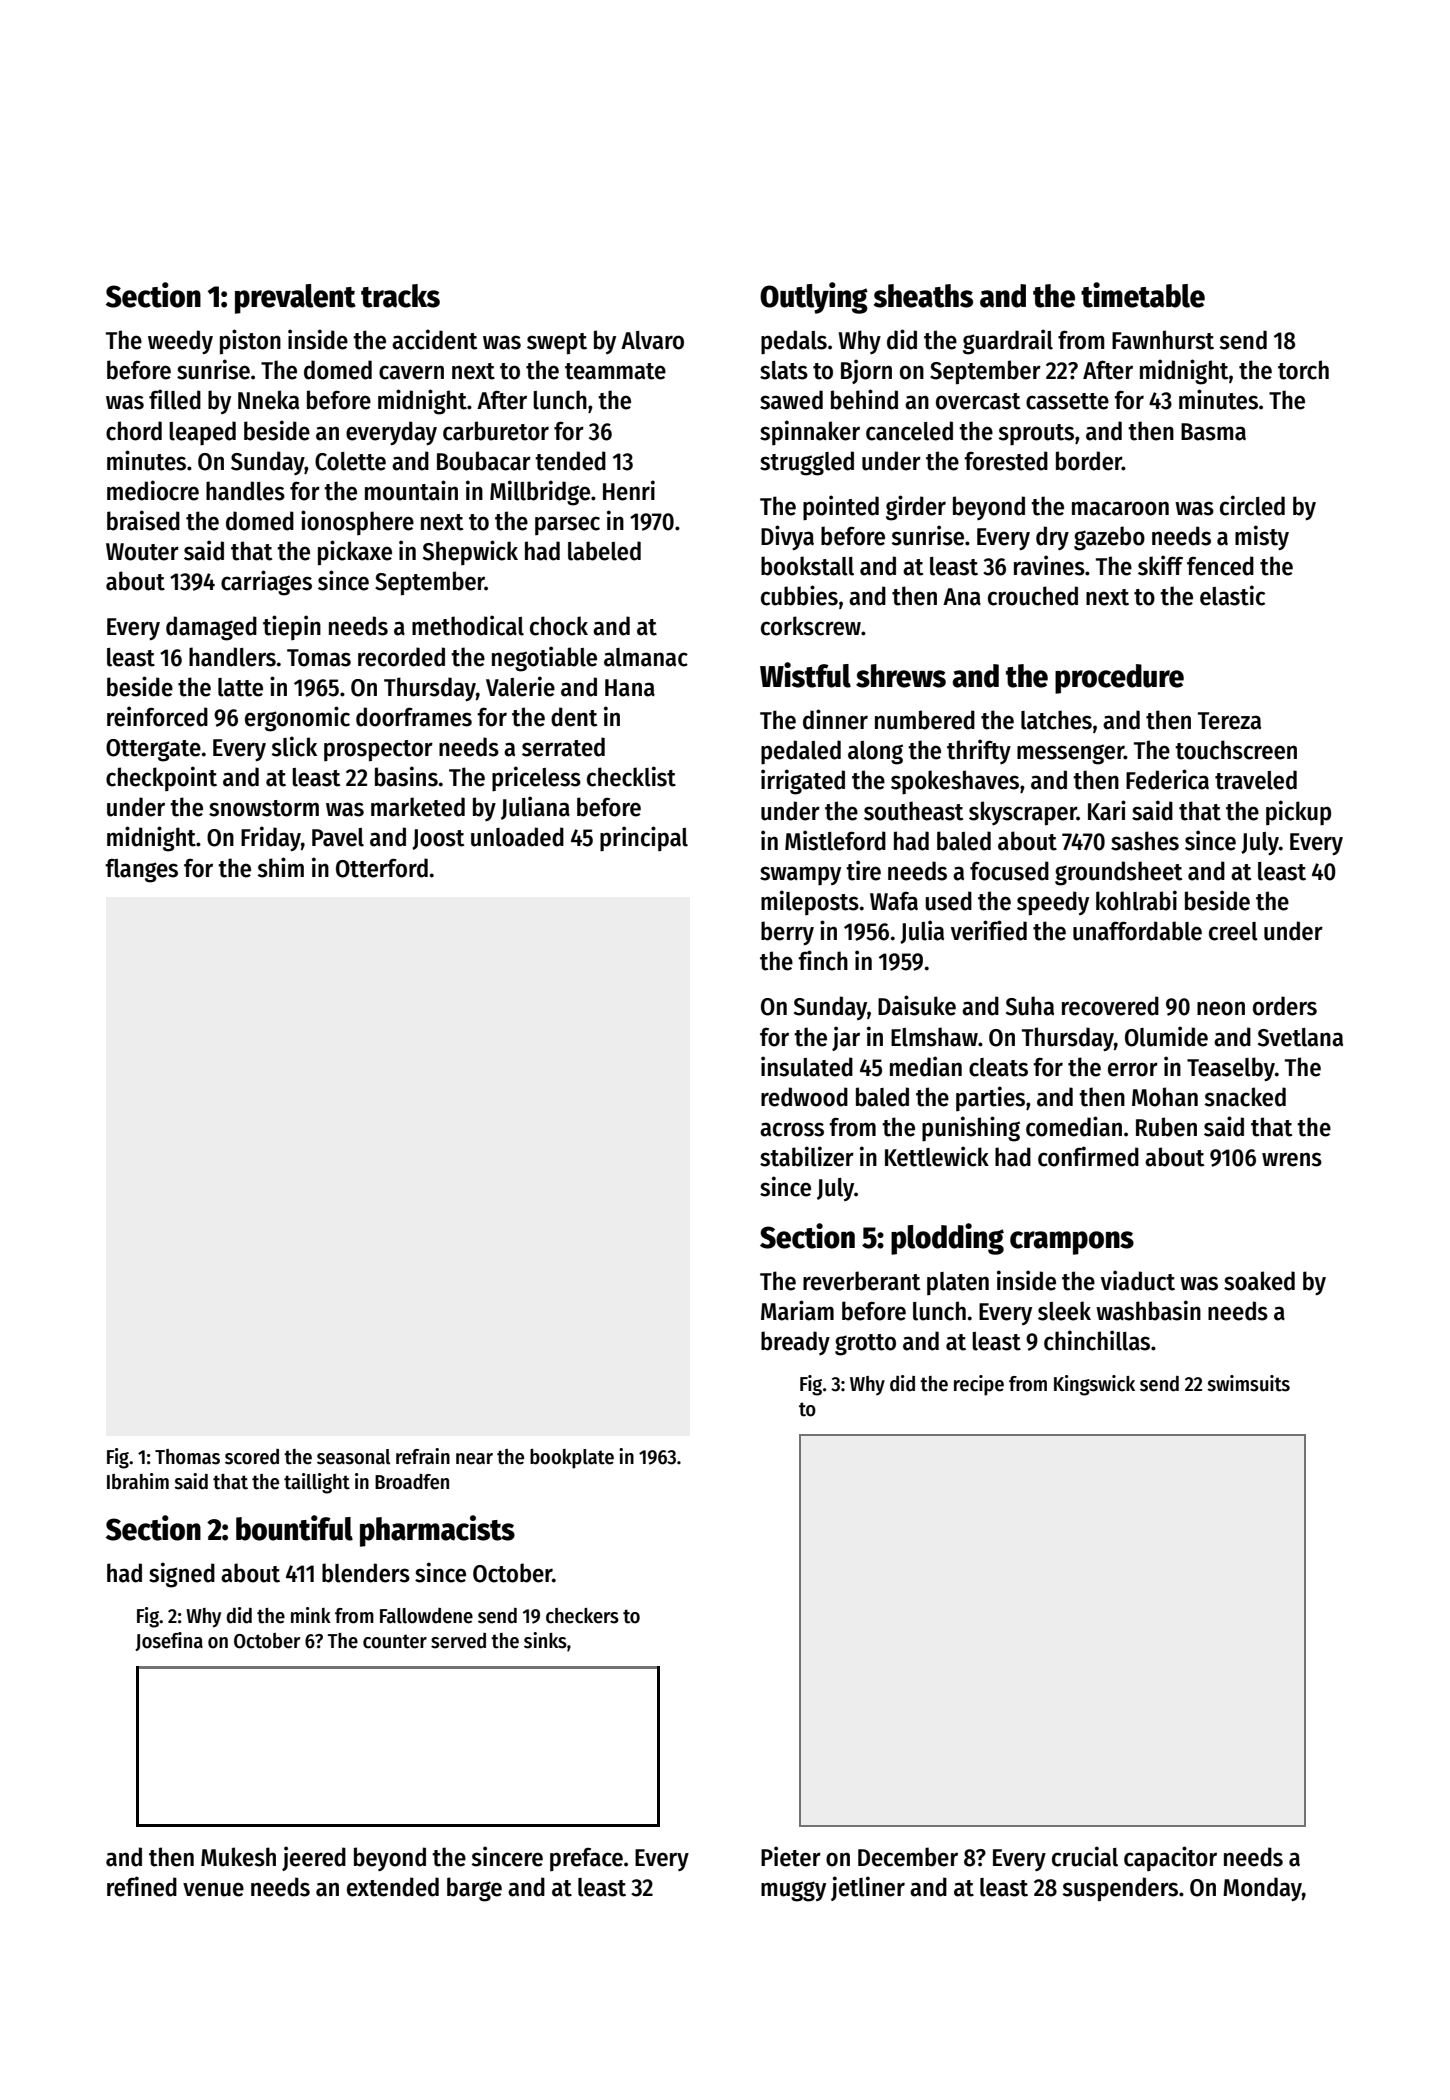  Describe the element at coordinates (1165, 1097) in the document. I see `Mohan` at that location.
